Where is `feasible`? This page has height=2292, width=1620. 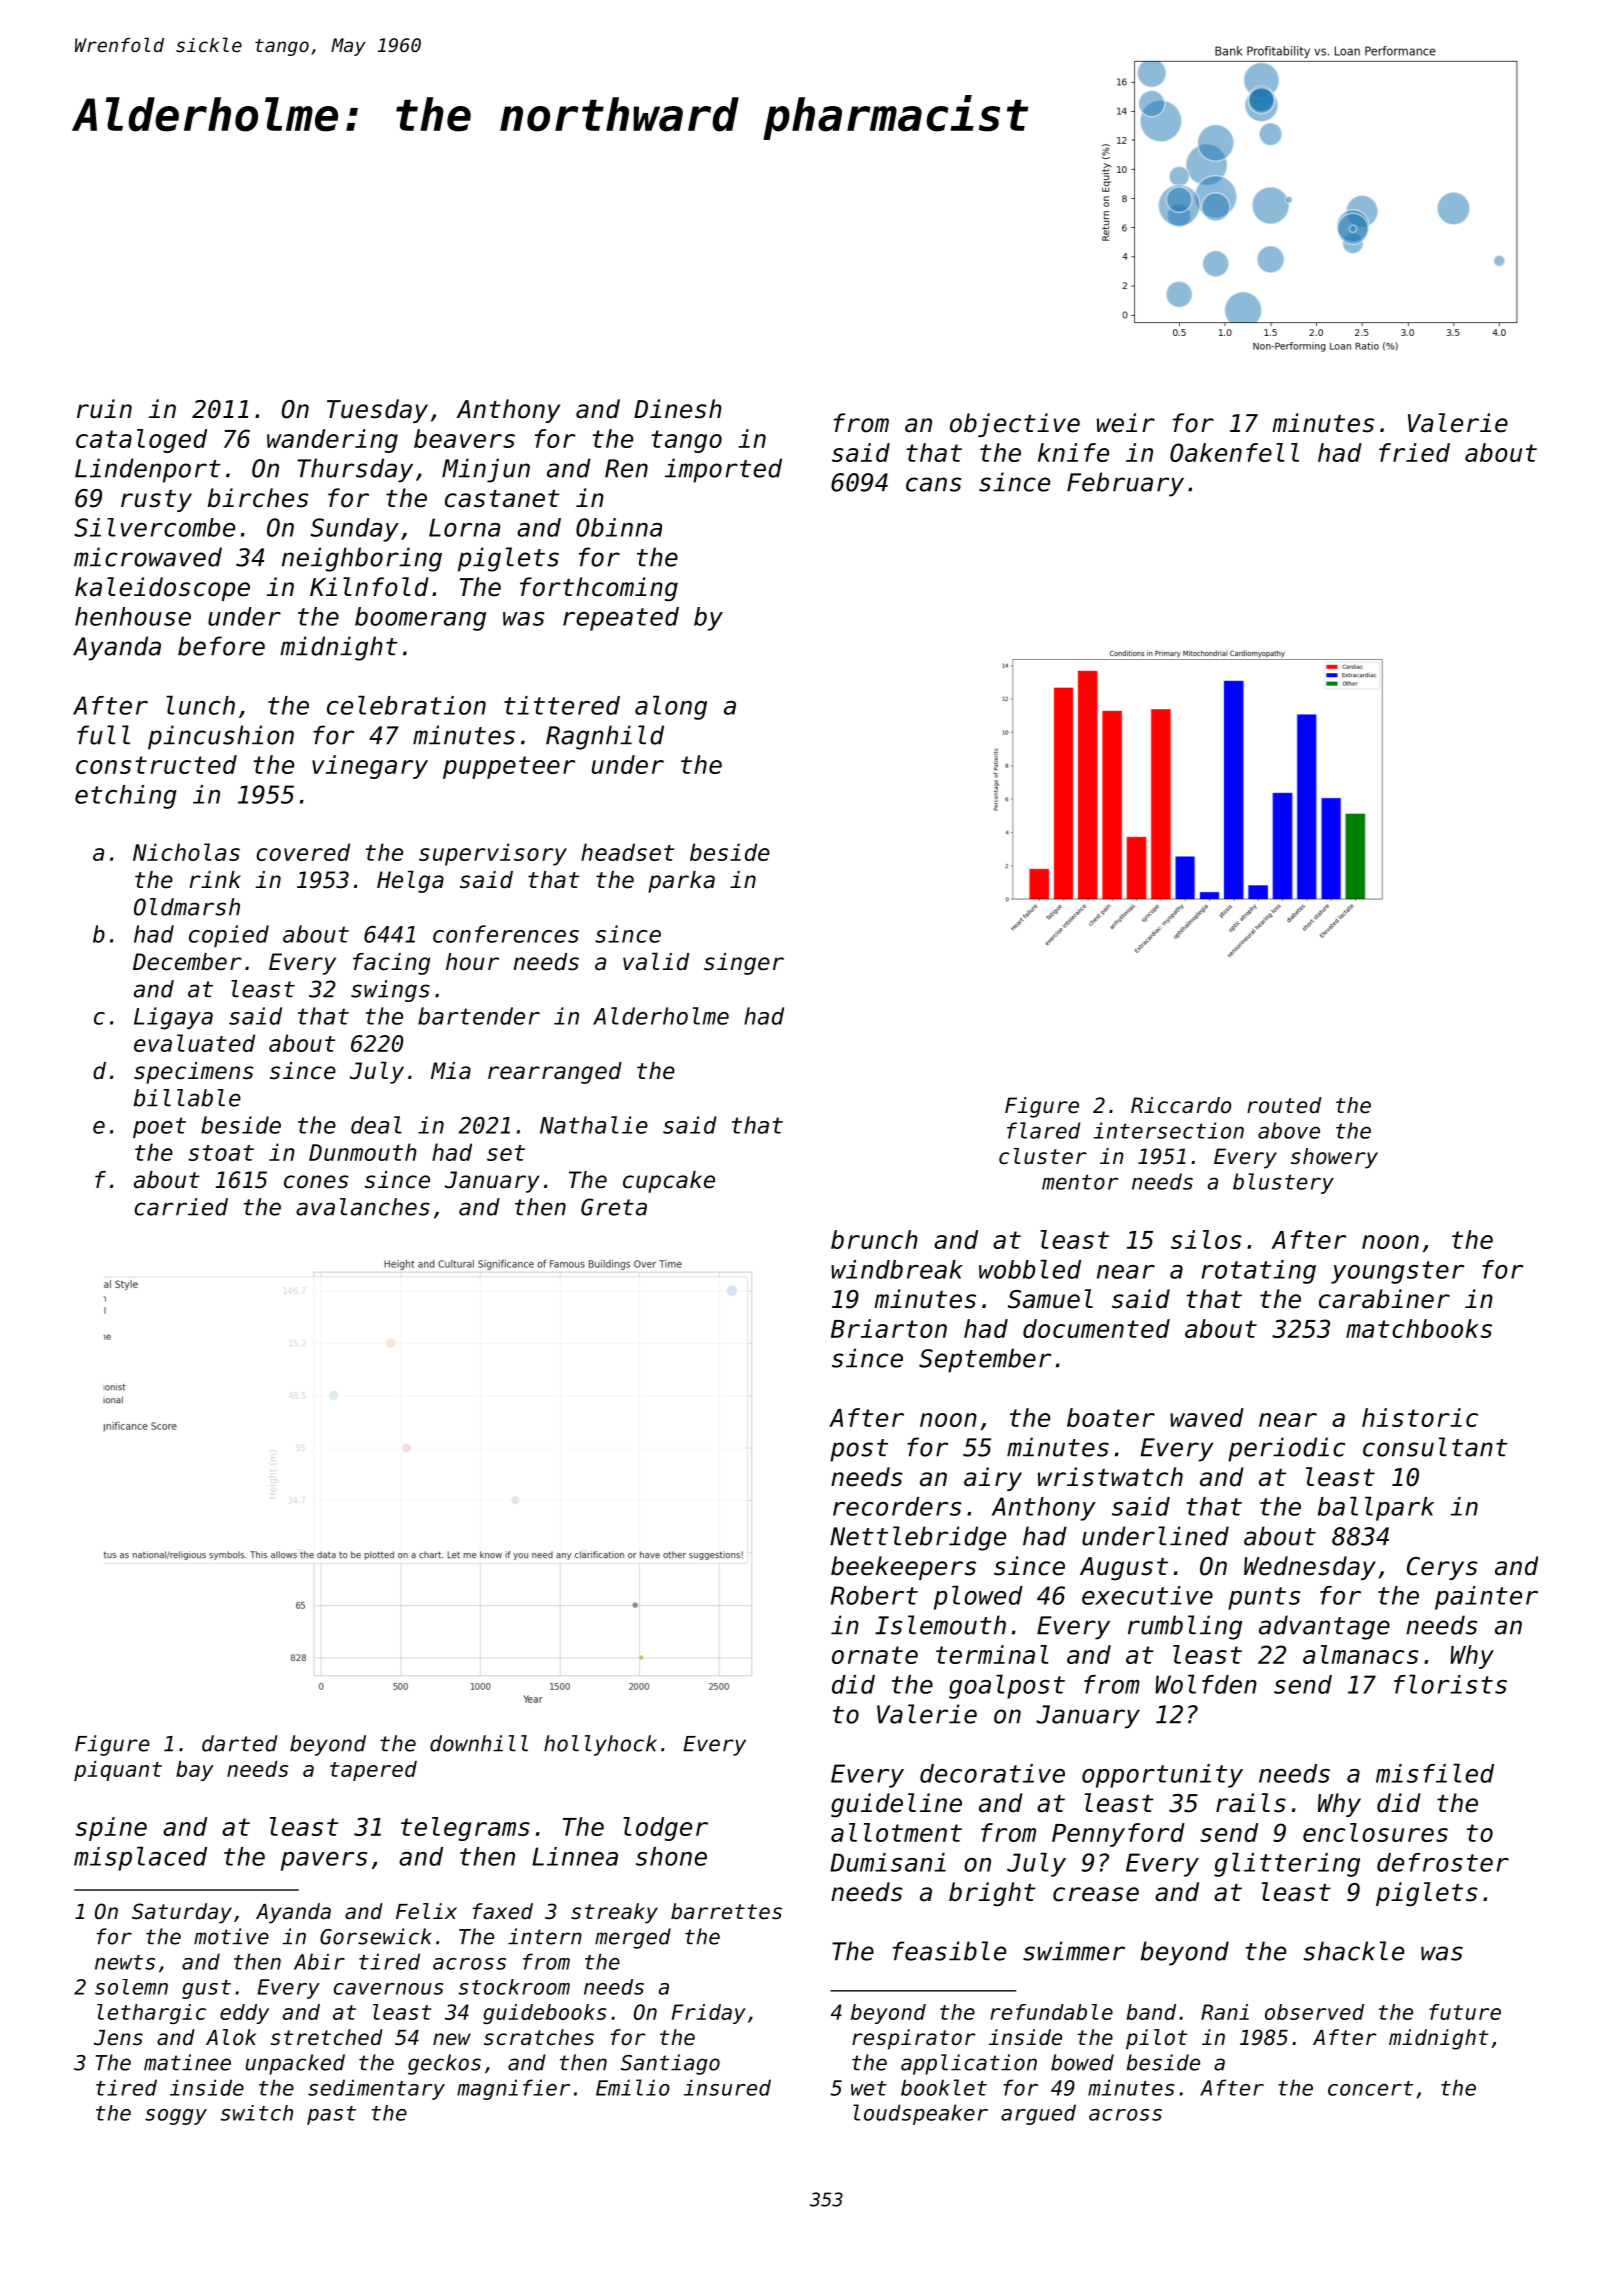 feasible is located at coordinates (949, 1951).
